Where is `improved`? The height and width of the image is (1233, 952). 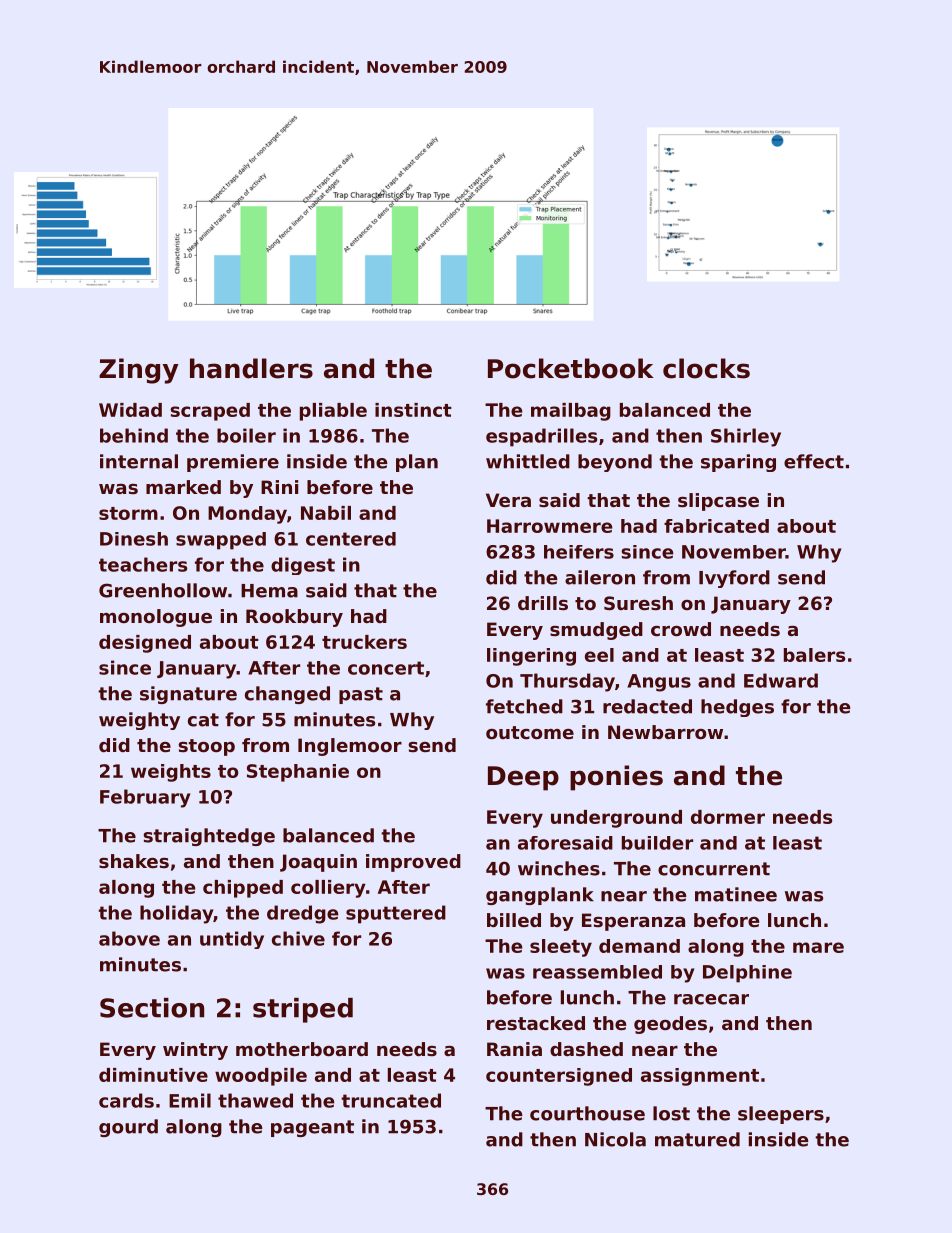 improved is located at coordinates (413, 863).
